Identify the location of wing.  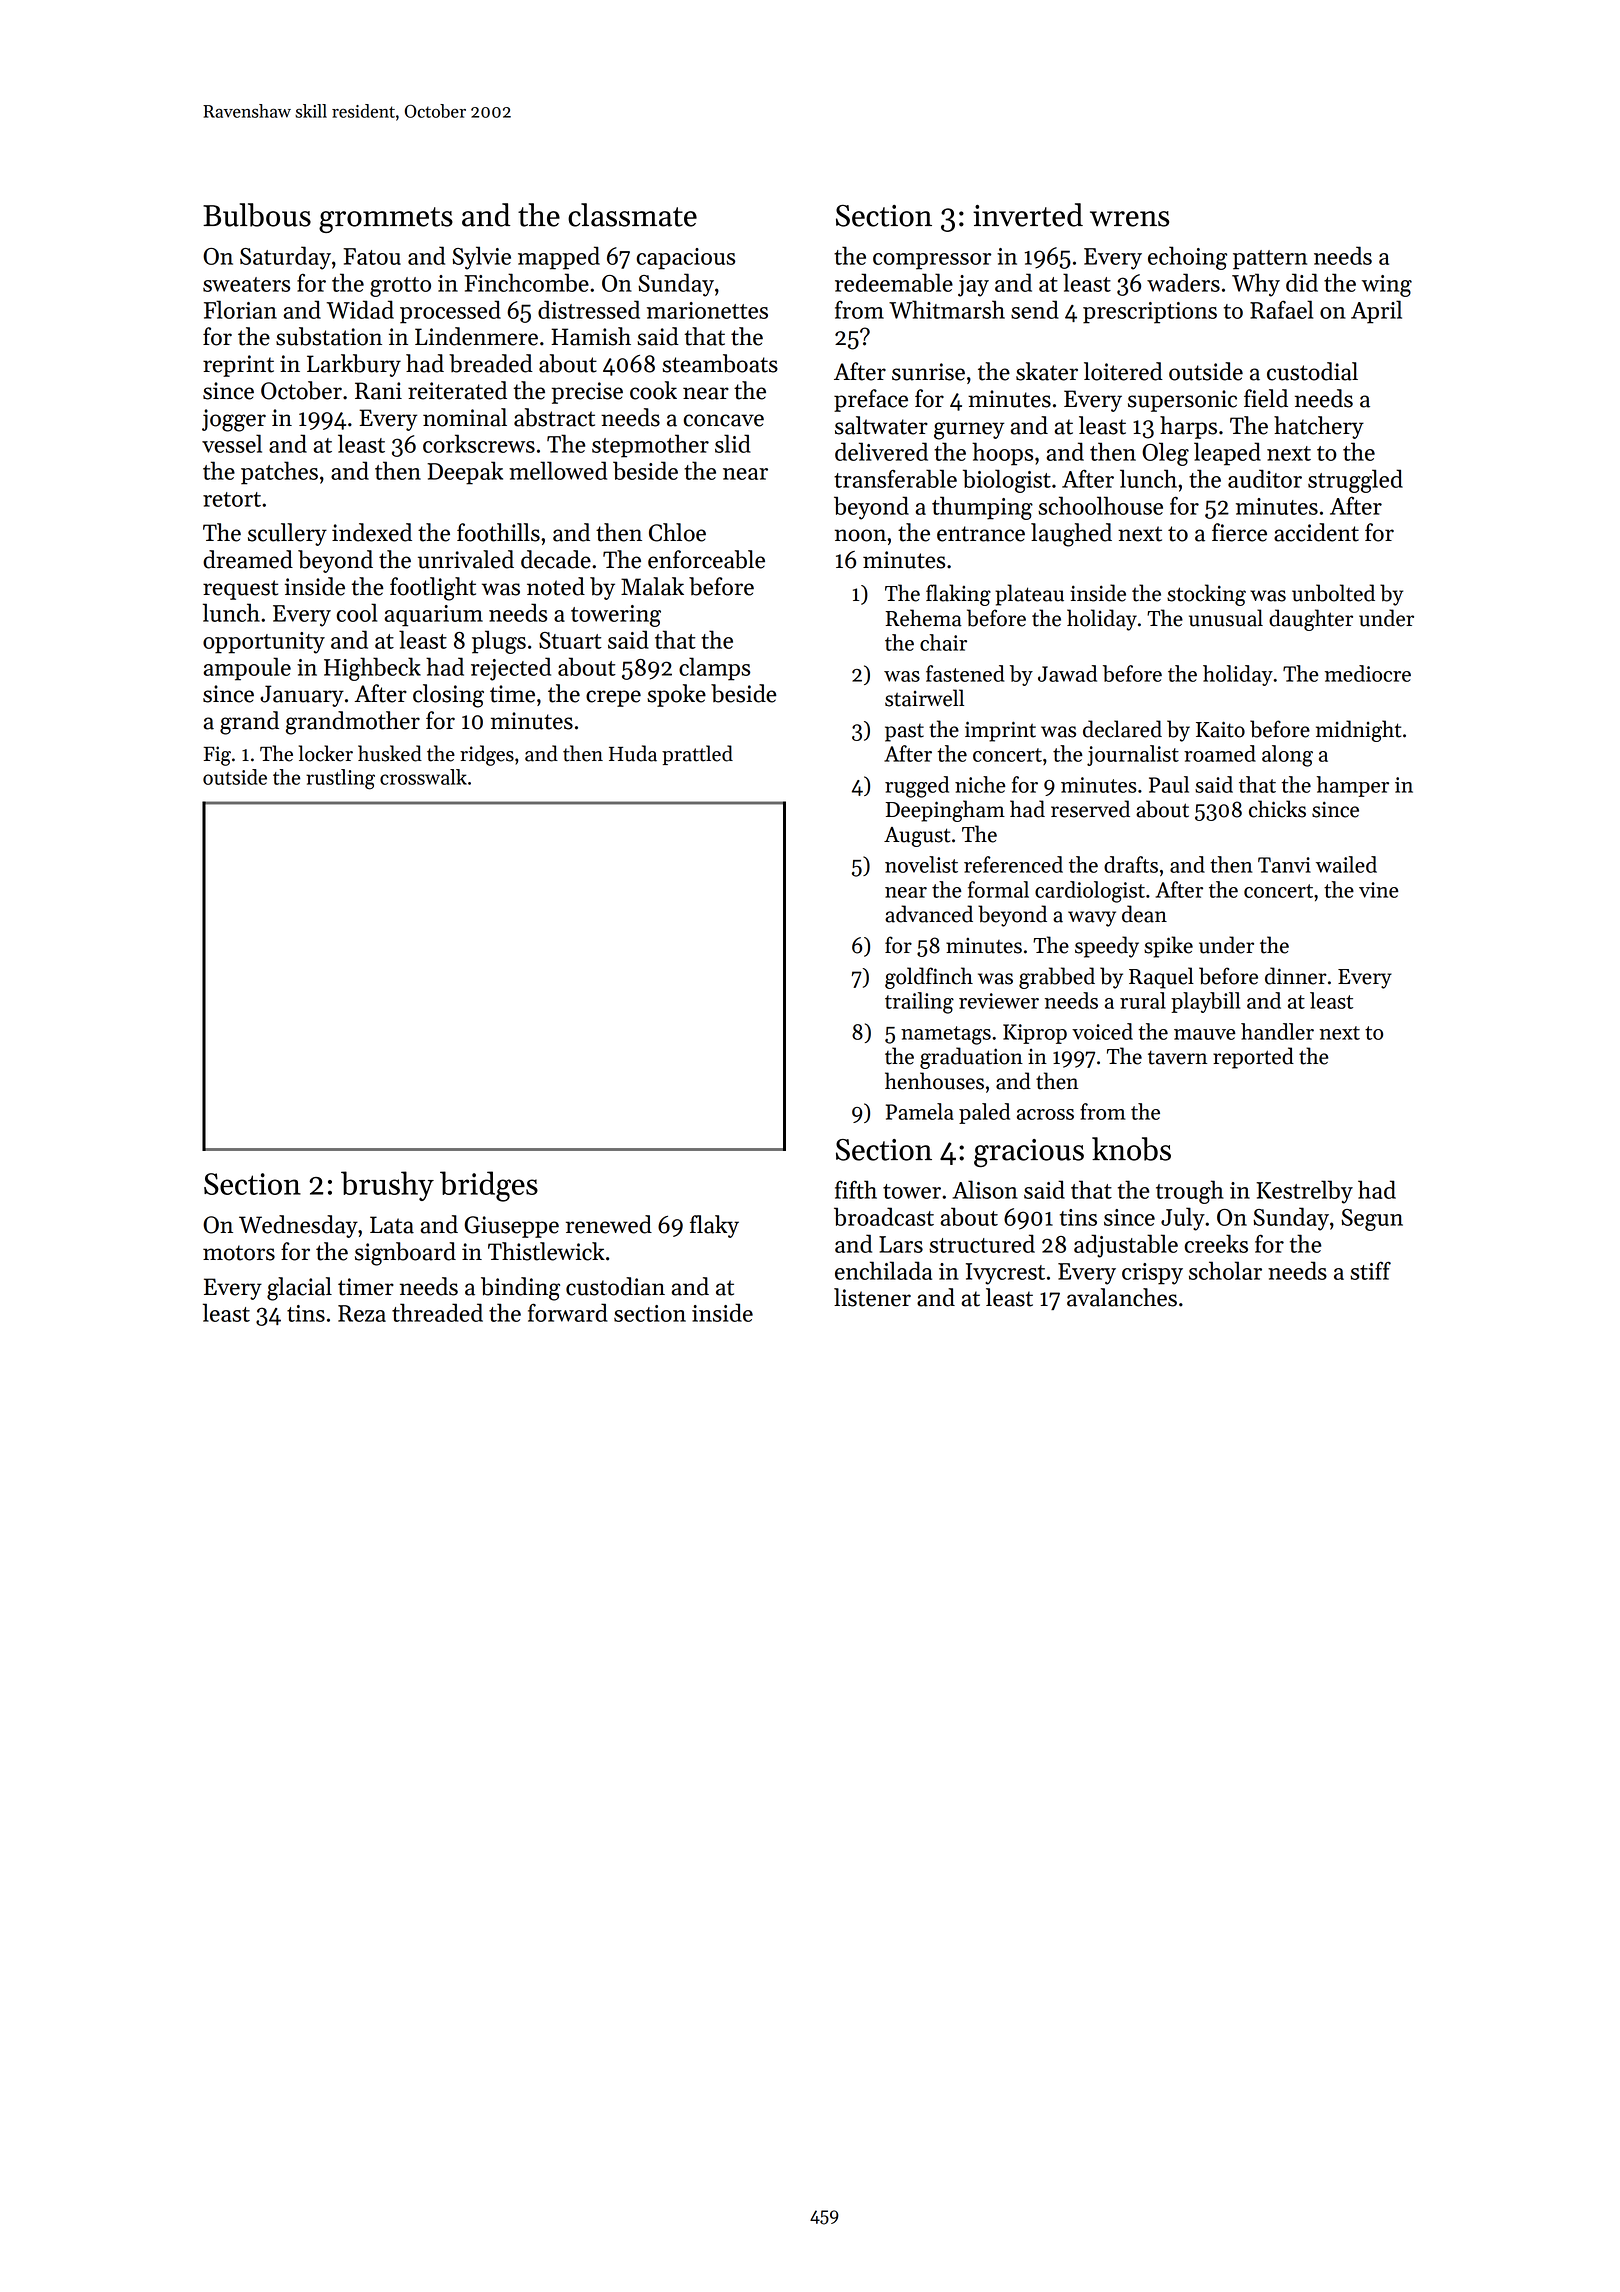
(1387, 286).
